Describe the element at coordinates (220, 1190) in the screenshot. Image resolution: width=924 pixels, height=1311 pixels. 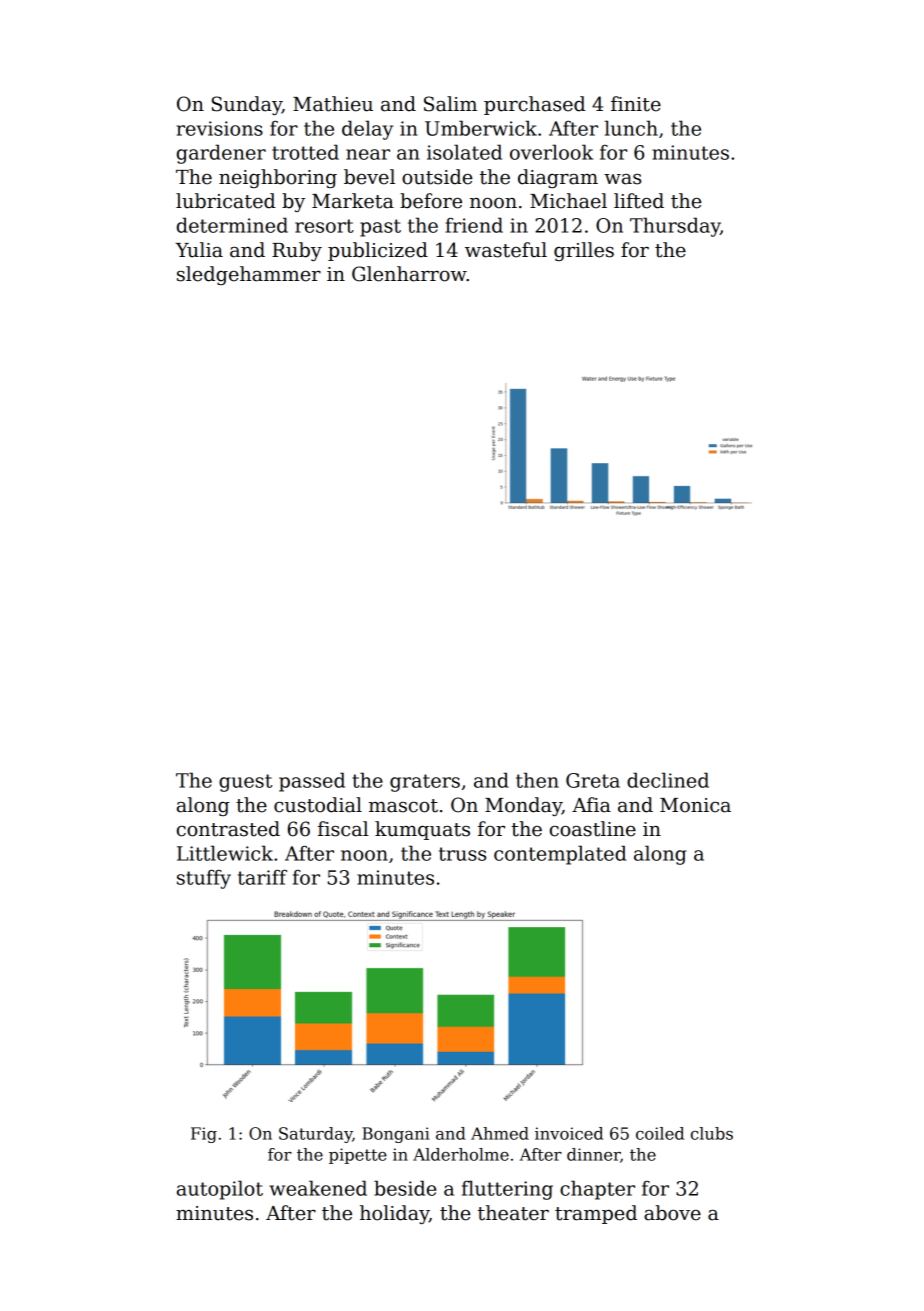
I see `autopilot` at that location.
